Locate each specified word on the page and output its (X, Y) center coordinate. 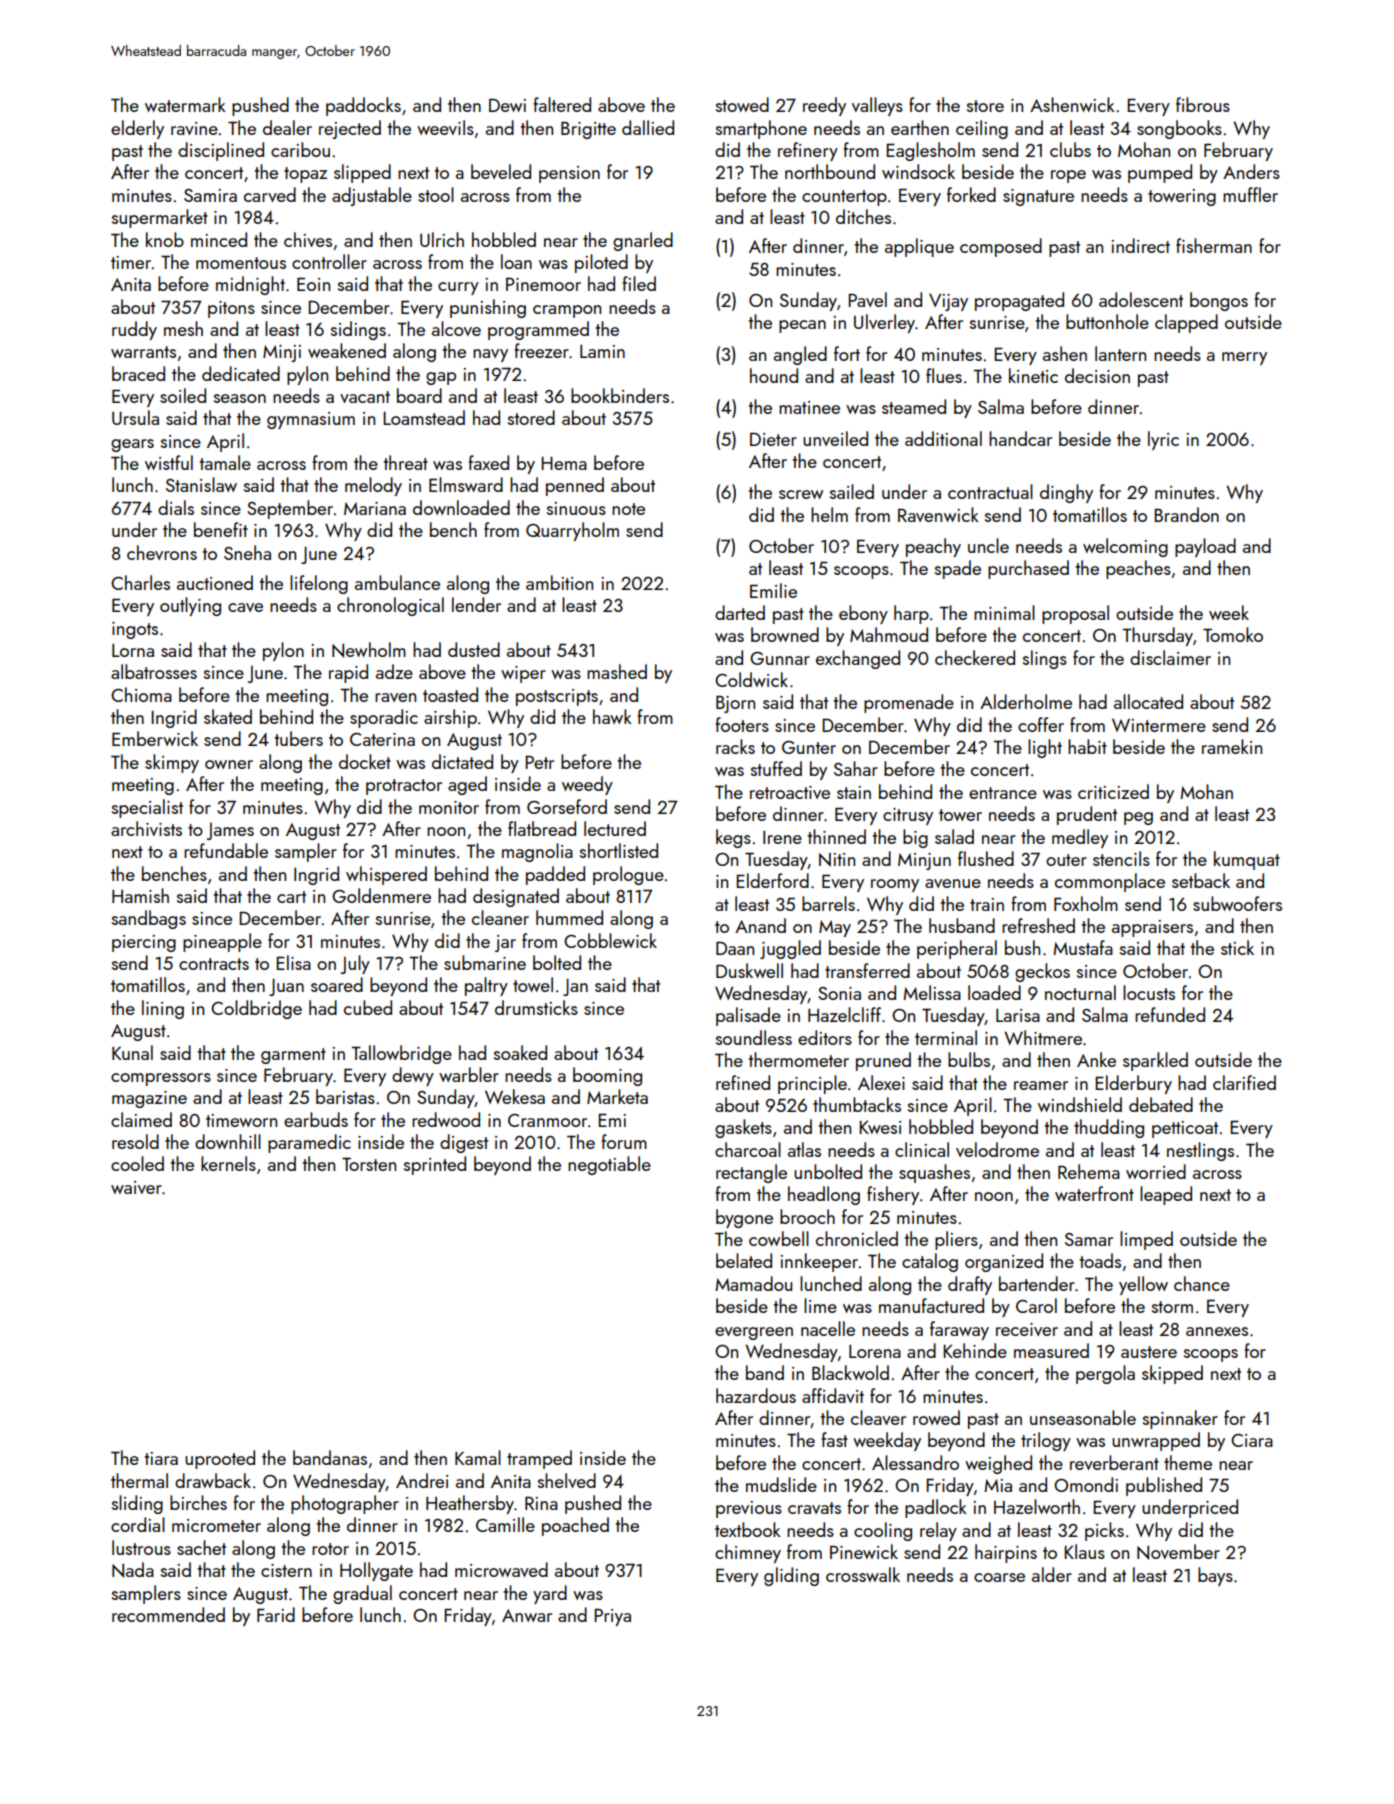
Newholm (369, 650)
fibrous (1203, 104)
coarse (999, 1577)
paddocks (363, 106)
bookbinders (620, 395)
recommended (168, 1614)
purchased (1028, 569)
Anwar (527, 1615)
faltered (562, 104)
